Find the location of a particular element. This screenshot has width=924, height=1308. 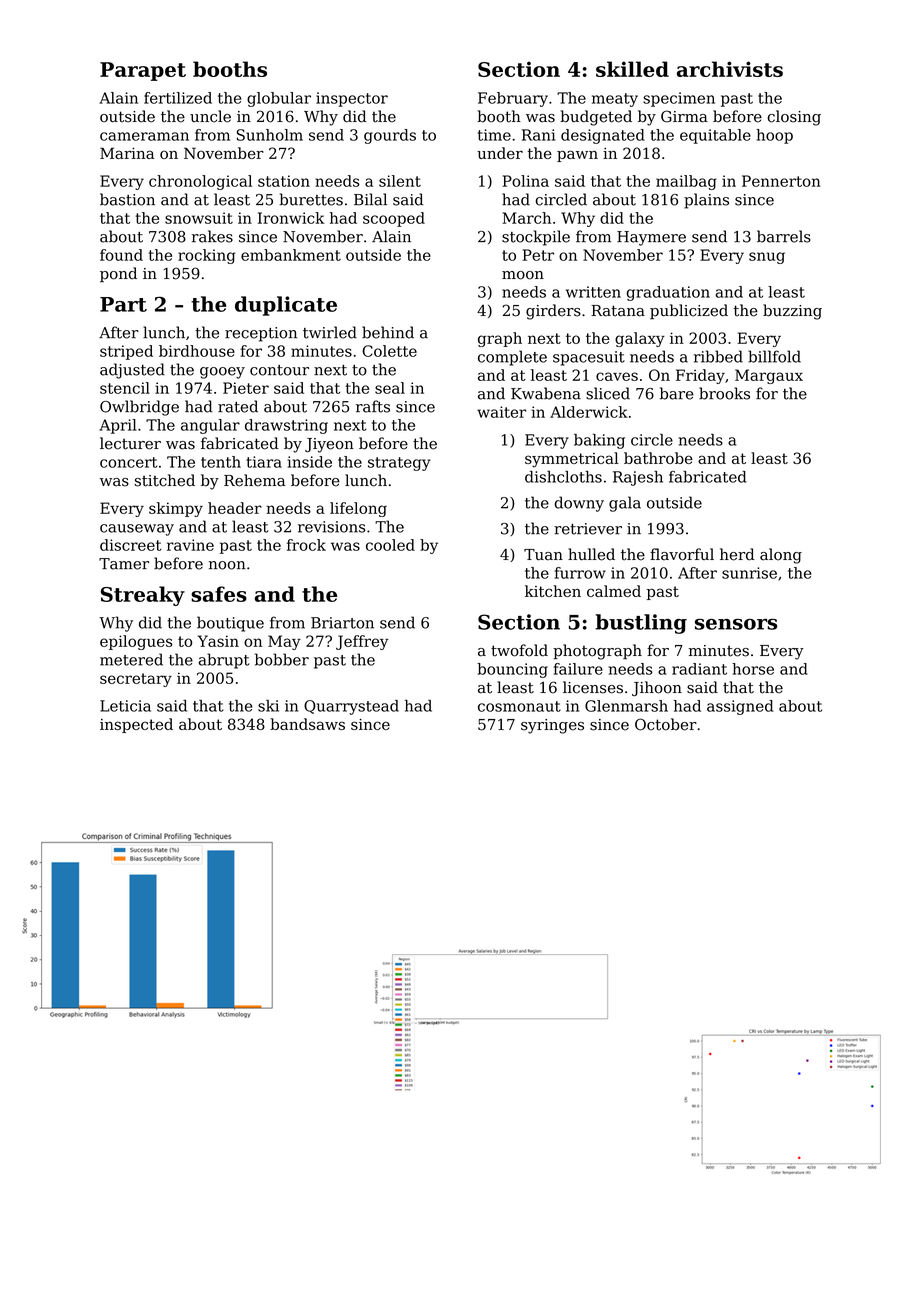

rocking is located at coordinates (207, 256).
